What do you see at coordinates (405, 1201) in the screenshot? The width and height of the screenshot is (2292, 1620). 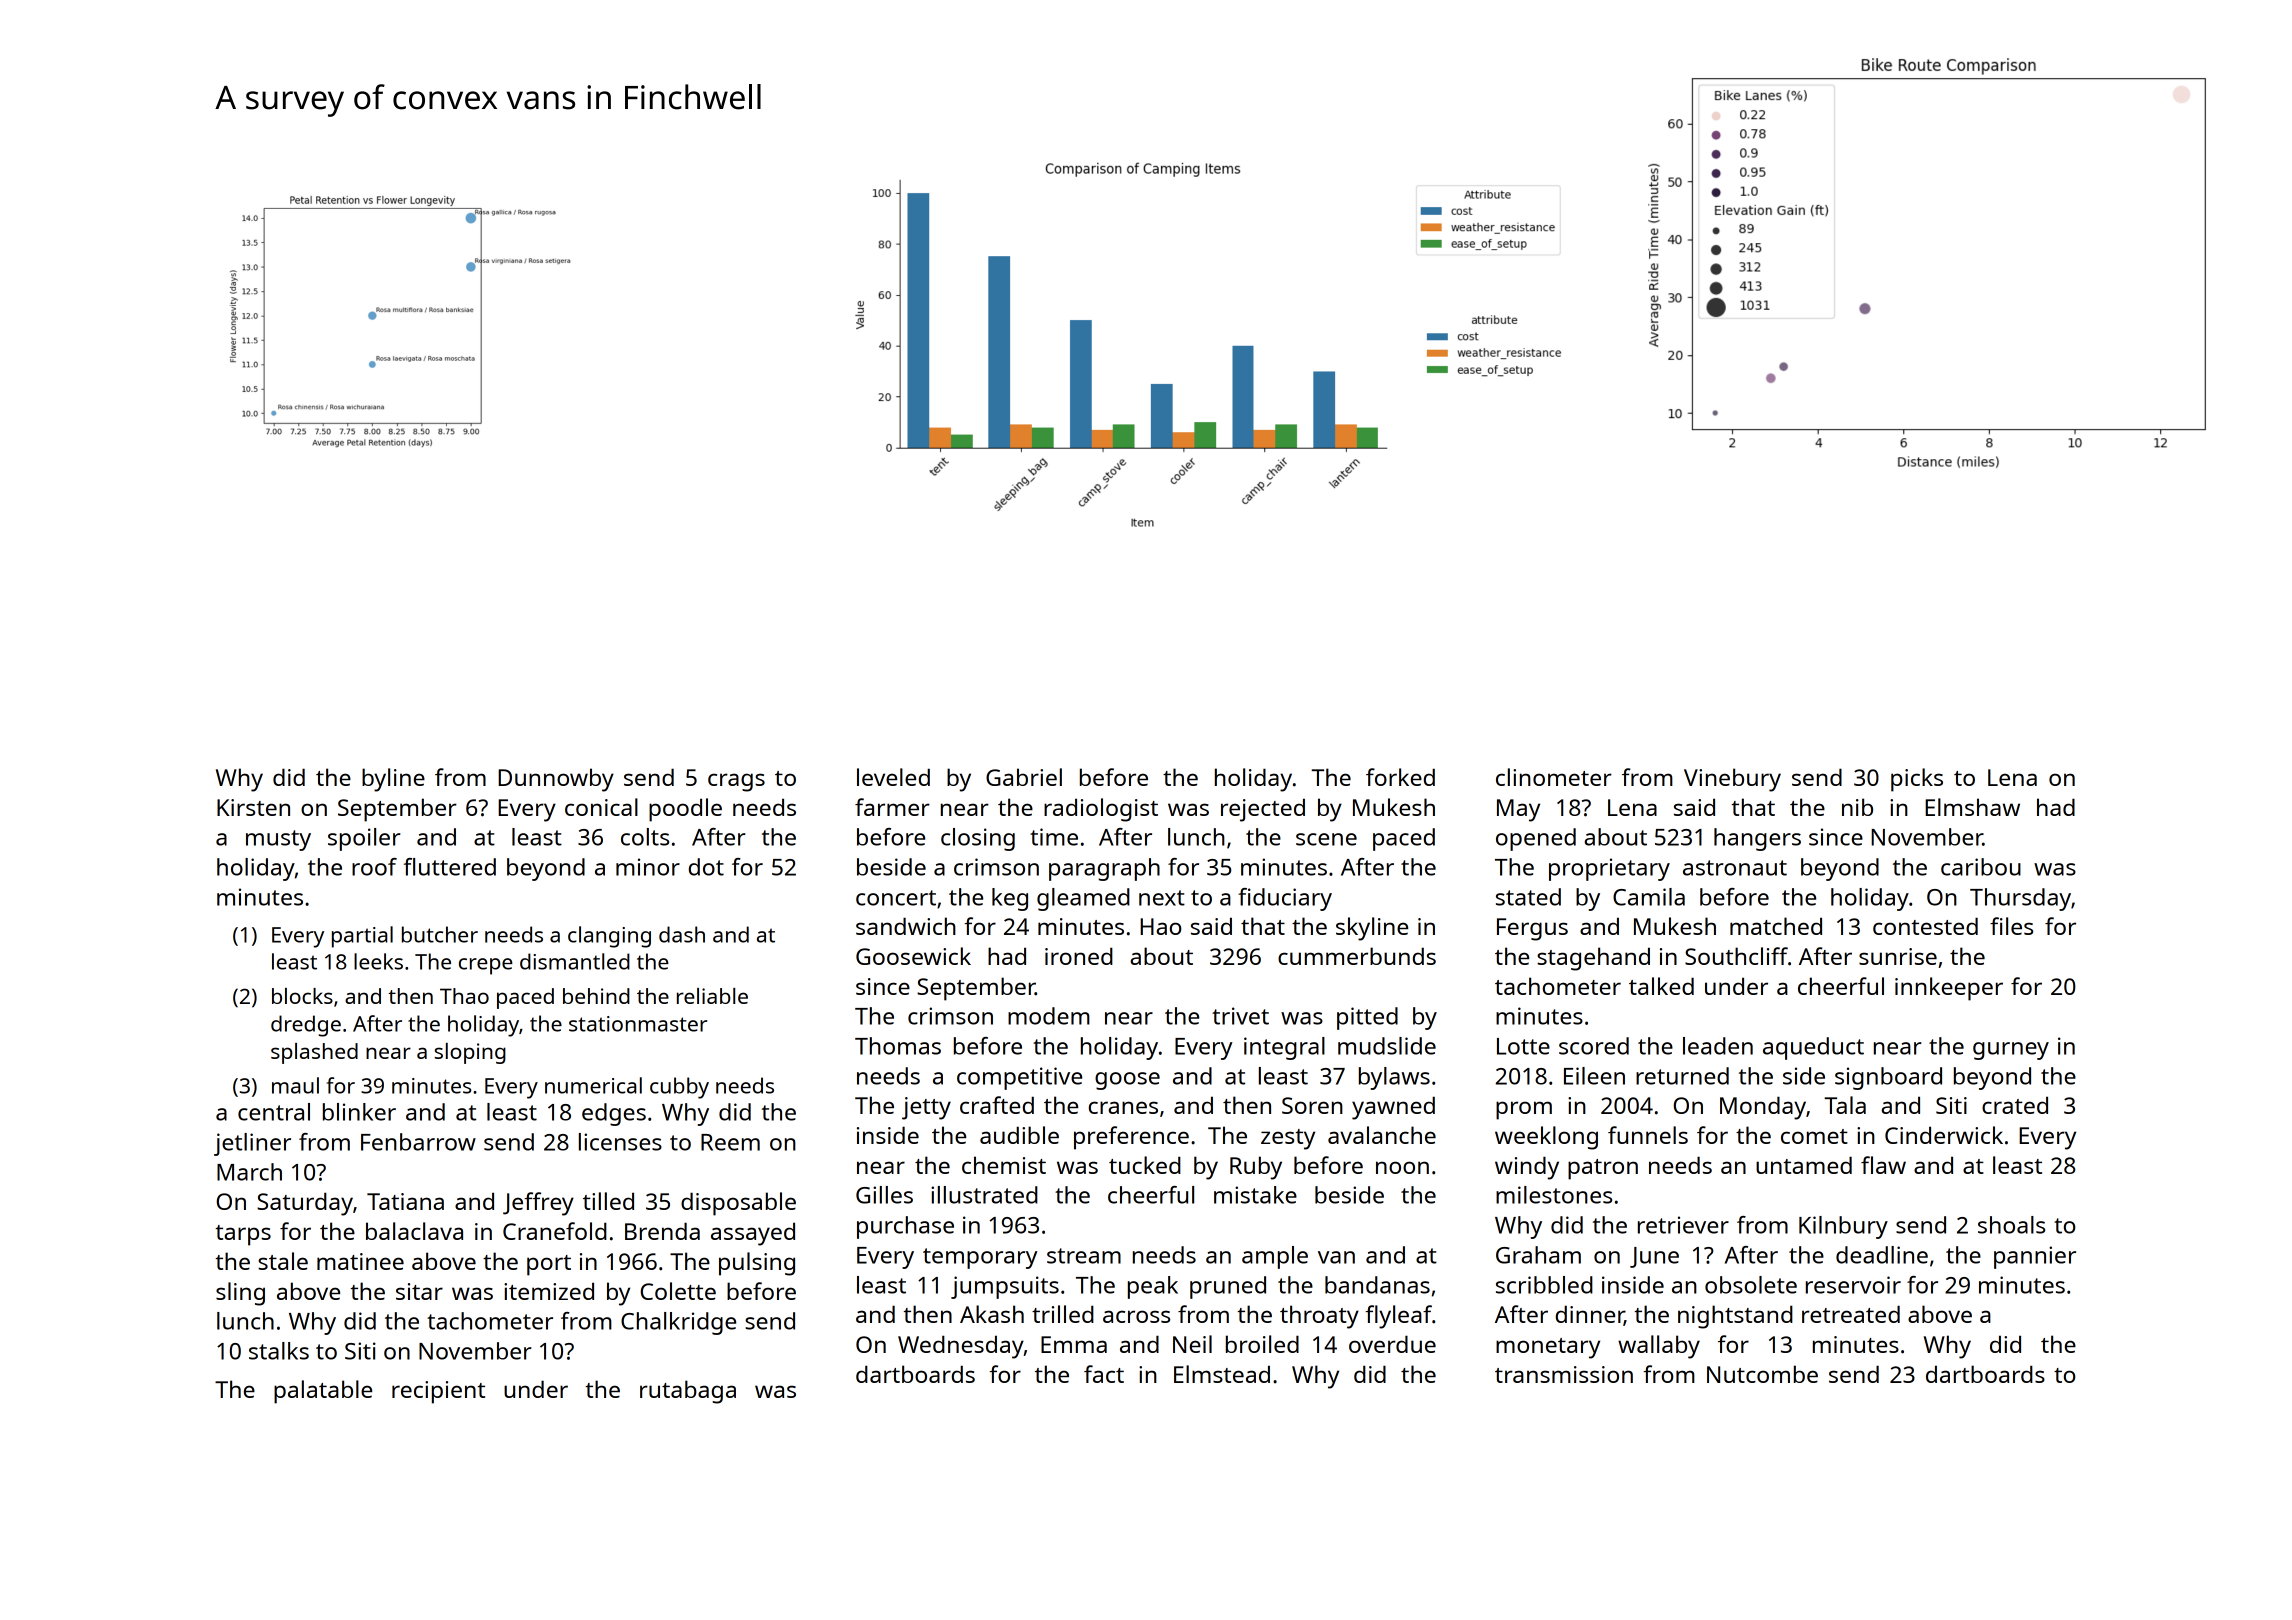 I see `Tatiana` at bounding box center [405, 1201].
